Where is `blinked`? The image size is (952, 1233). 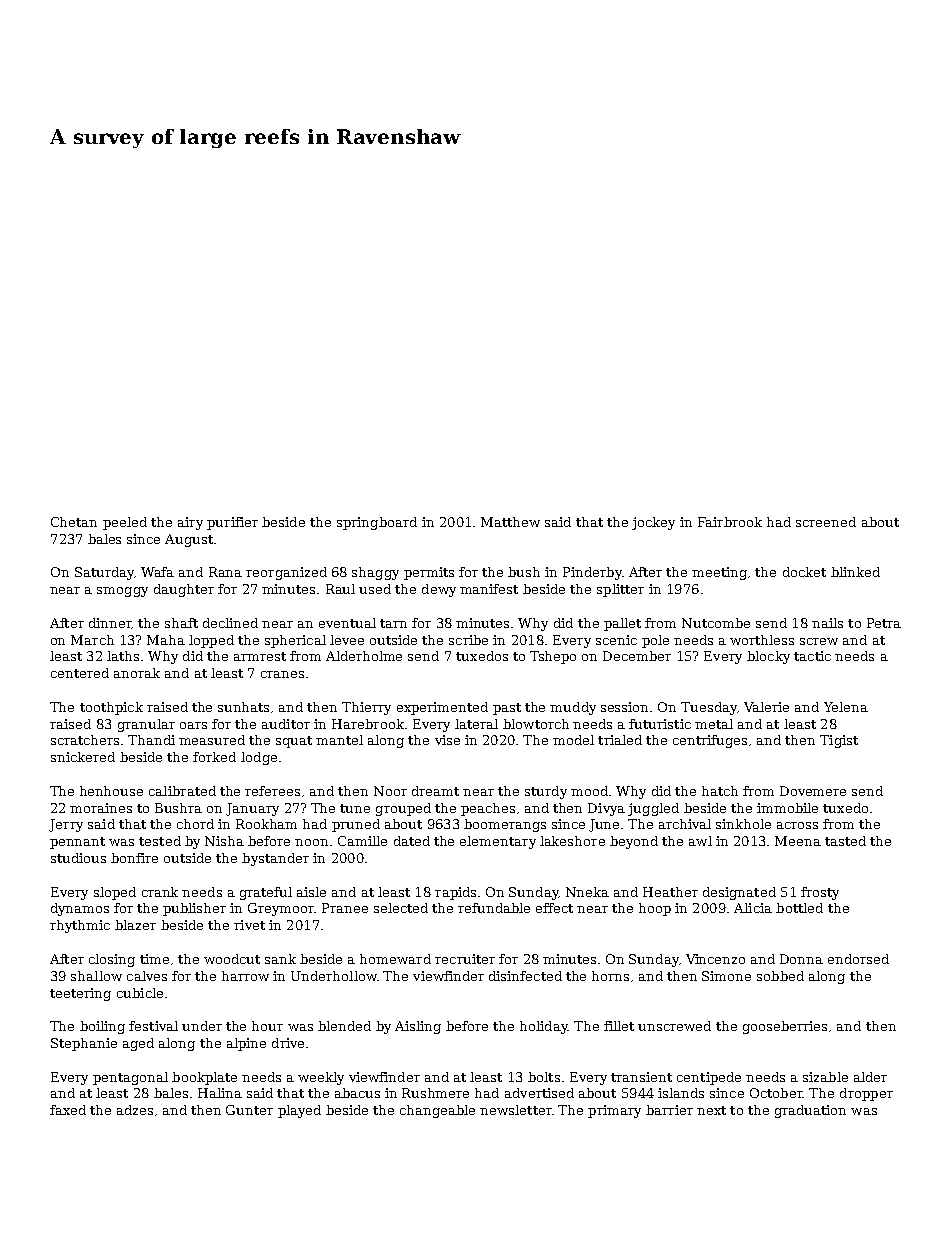
blinked is located at coordinates (855, 572).
